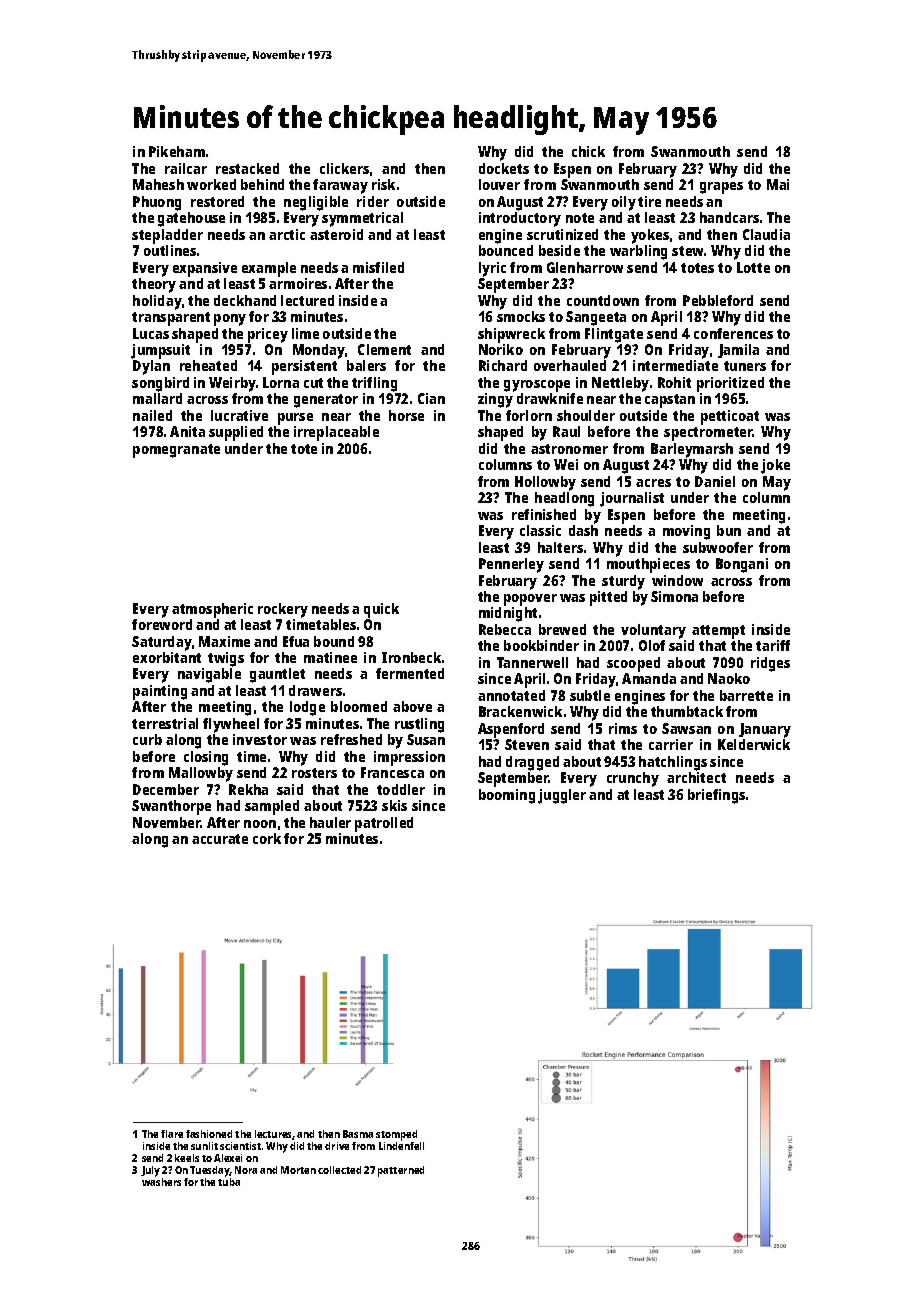 This screenshot has height=1314, width=924. I want to click on Noriko, so click(501, 349).
